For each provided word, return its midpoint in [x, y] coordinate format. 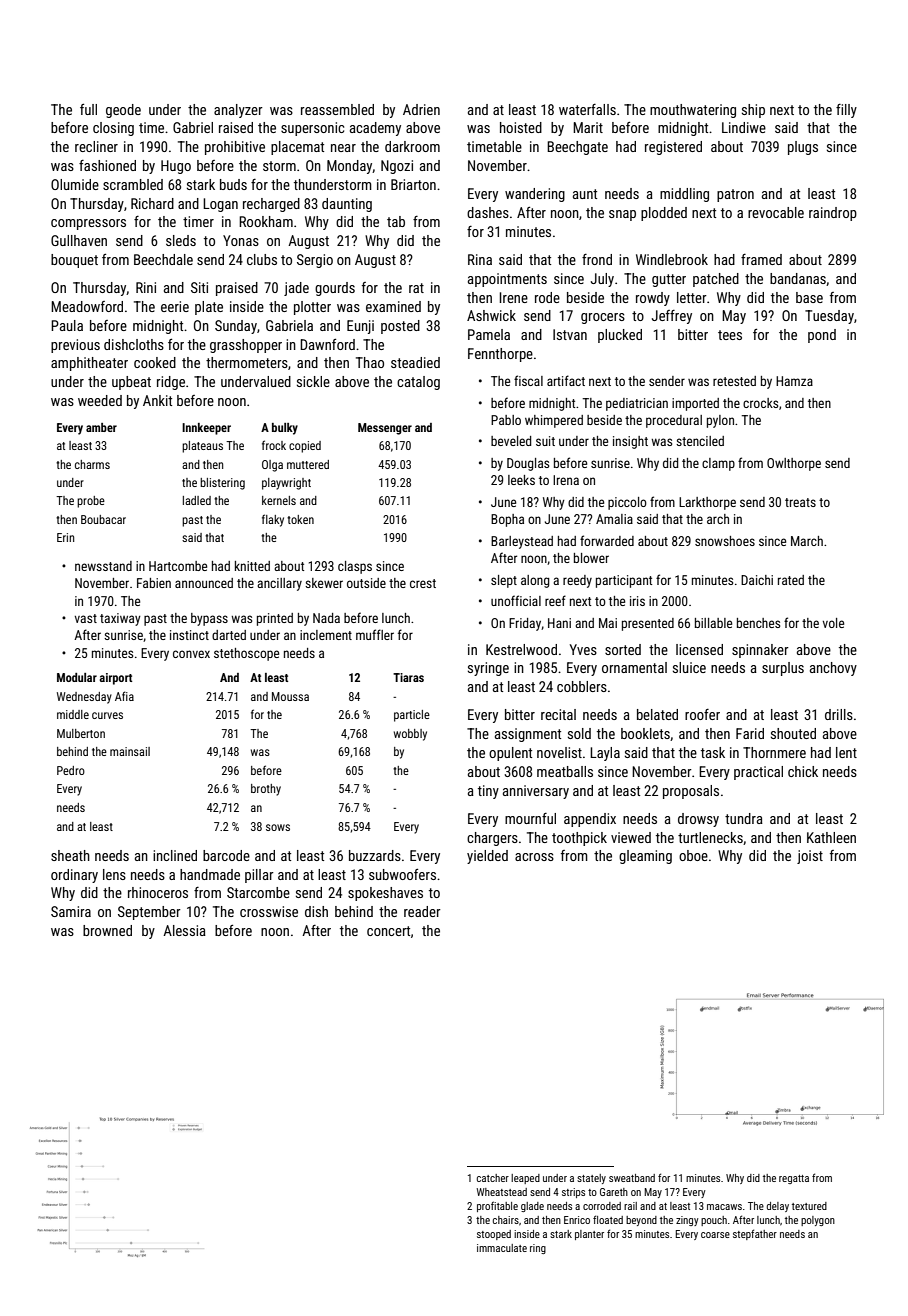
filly [846, 111]
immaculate [502, 1248]
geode [123, 111]
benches [758, 623]
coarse [715, 1235]
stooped [494, 1235]
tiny [488, 792]
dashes [488, 212]
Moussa [290, 696]
